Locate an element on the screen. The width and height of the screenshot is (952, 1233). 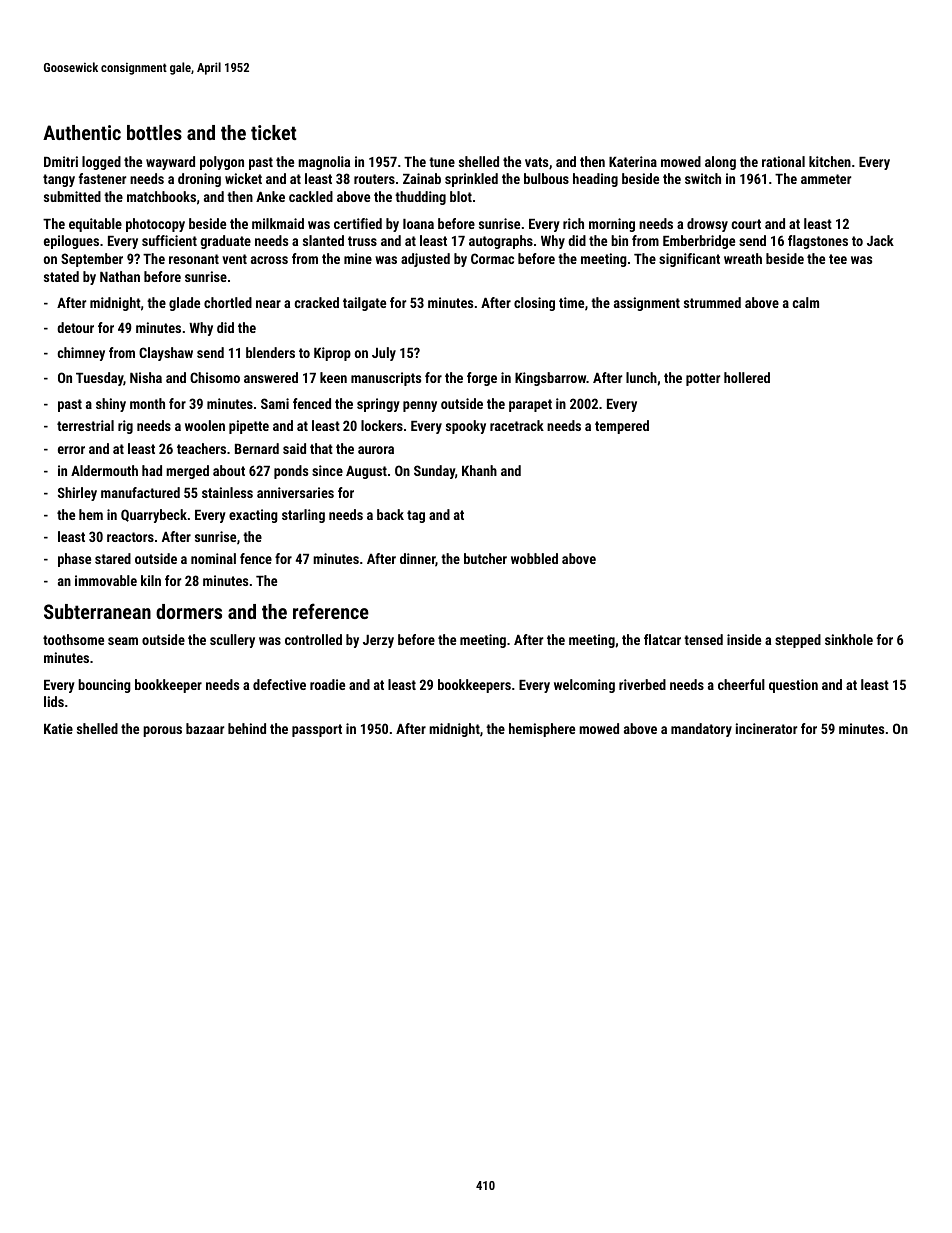
kitchen is located at coordinates (830, 161).
